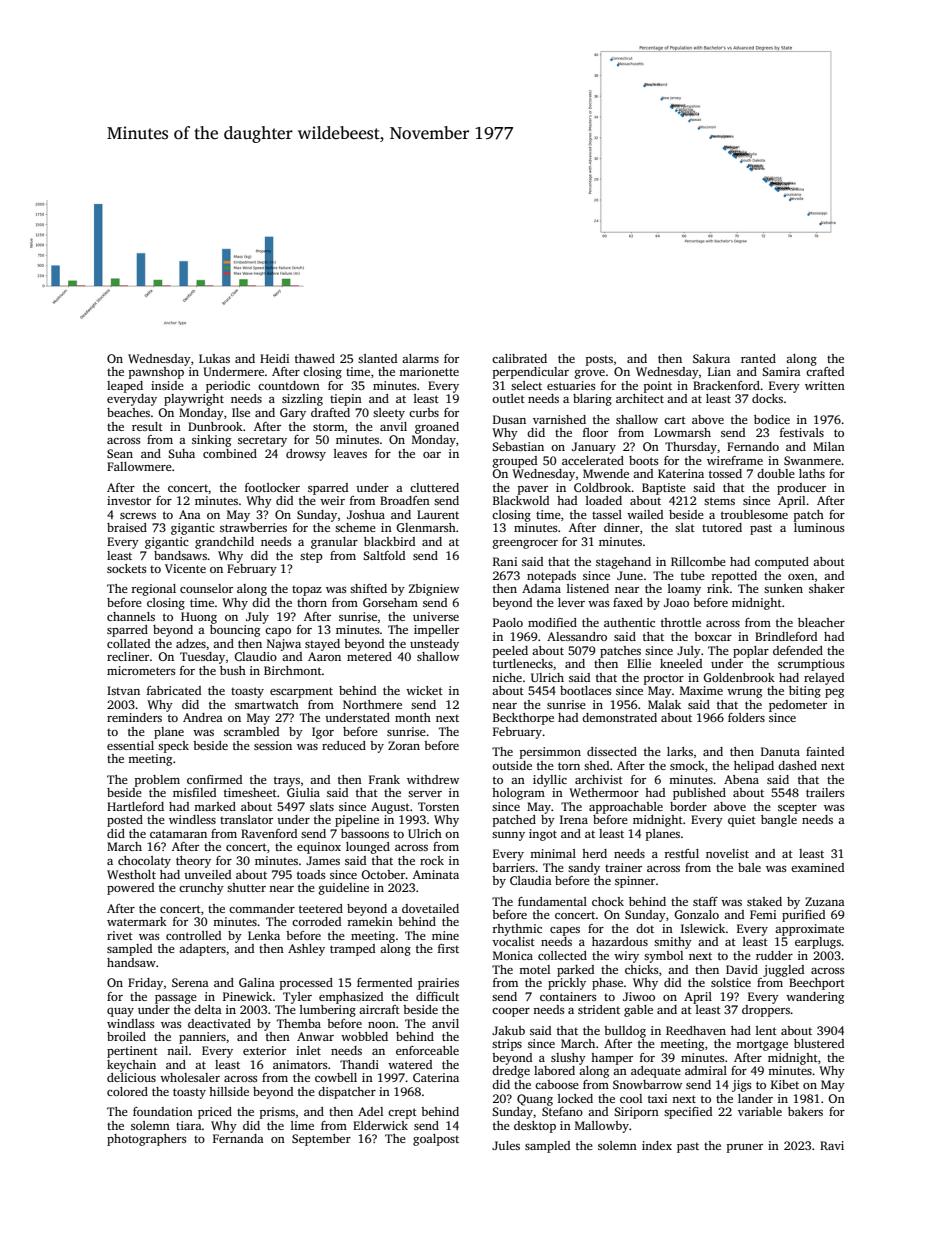  Describe the element at coordinates (246, 887) in the document. I see `shutter` at that location.
